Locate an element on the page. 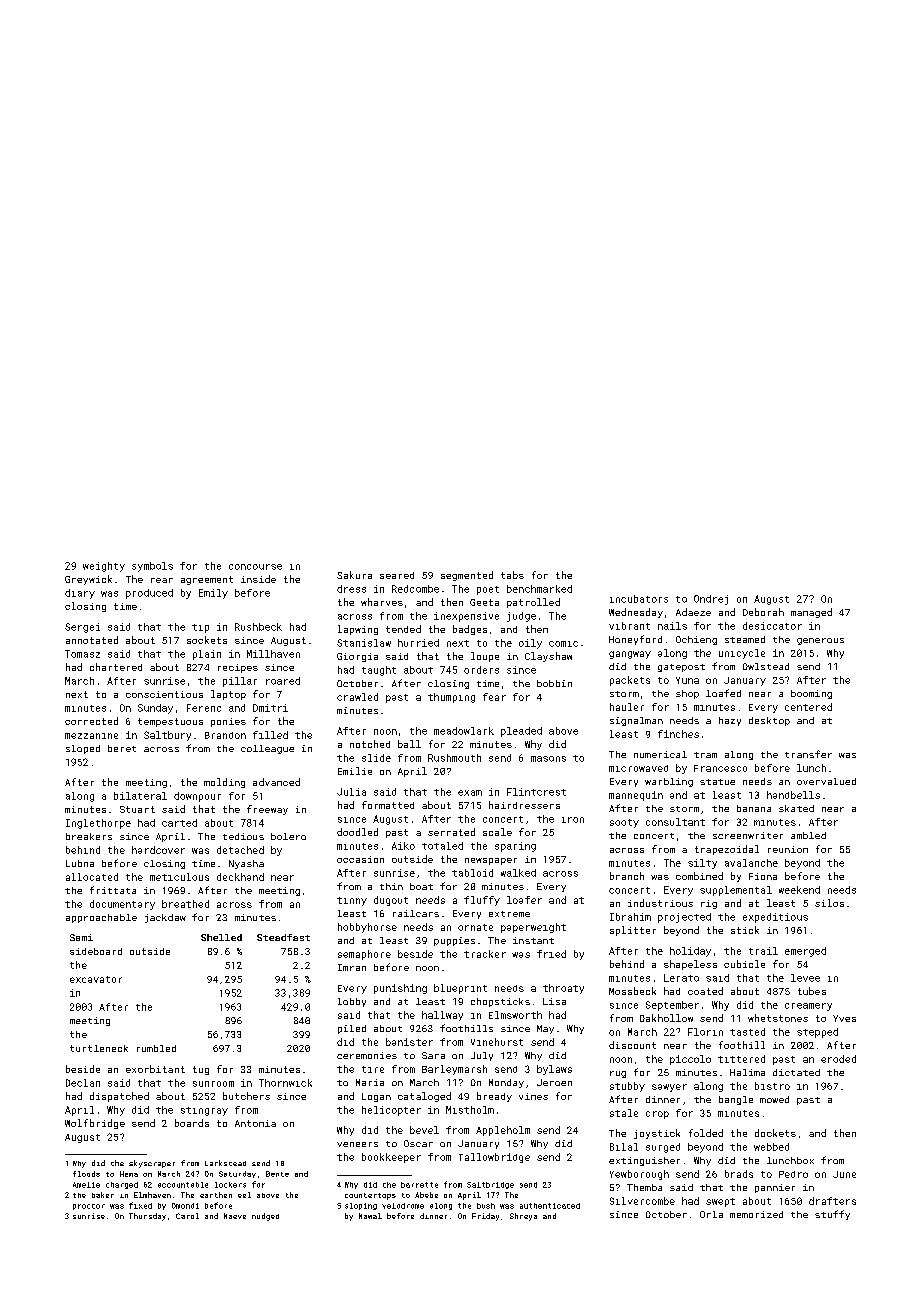 This document has height=1308, width=924. Wednesday is located at coordinates (636, 613).
